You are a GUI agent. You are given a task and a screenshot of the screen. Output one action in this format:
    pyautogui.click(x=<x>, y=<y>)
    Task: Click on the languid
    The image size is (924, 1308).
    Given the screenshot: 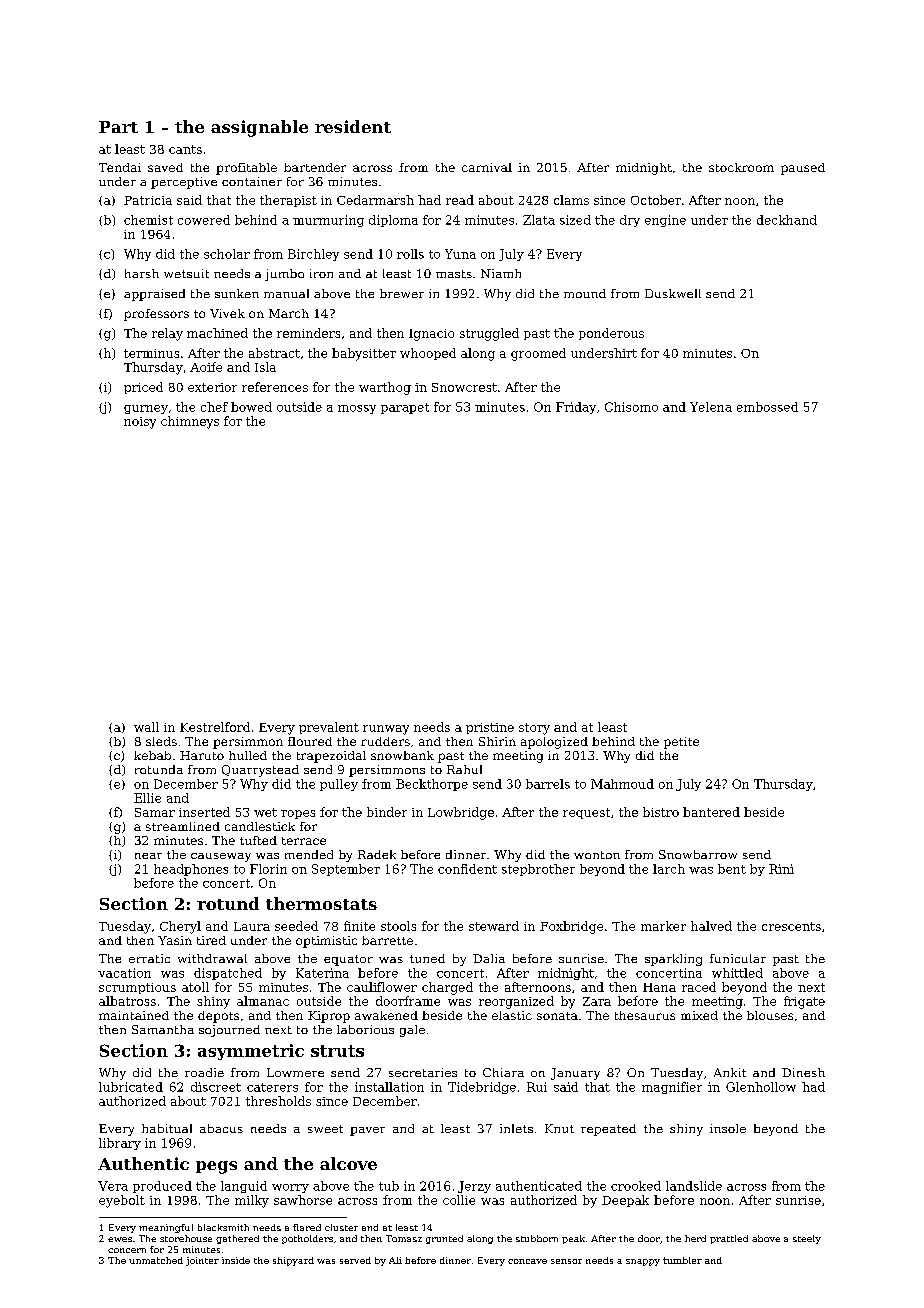 What is the action you would take?
    pyautogui.click(x=244, y=1187)
